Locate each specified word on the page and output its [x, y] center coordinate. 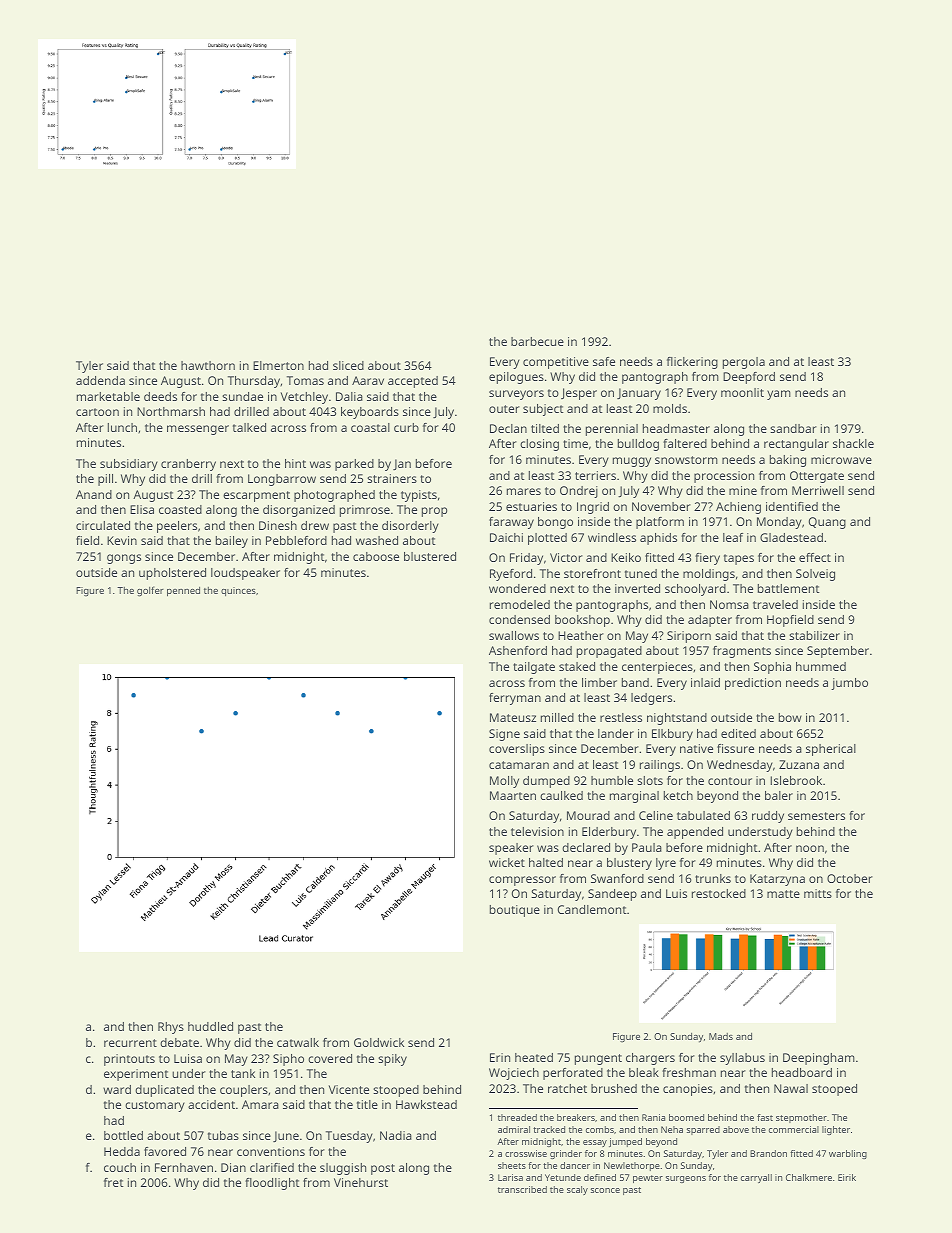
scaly [577, 1190]
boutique [515, 911]
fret [114, 1182]
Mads [721, 1036]
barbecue [537, 341]
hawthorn [208, 365]
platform [660, 523]
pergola [744, 363]
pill [105, 480]
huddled [210, 1026]
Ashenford [518, 650]
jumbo [849, 684]
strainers [392, 478]
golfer [150, 591]
